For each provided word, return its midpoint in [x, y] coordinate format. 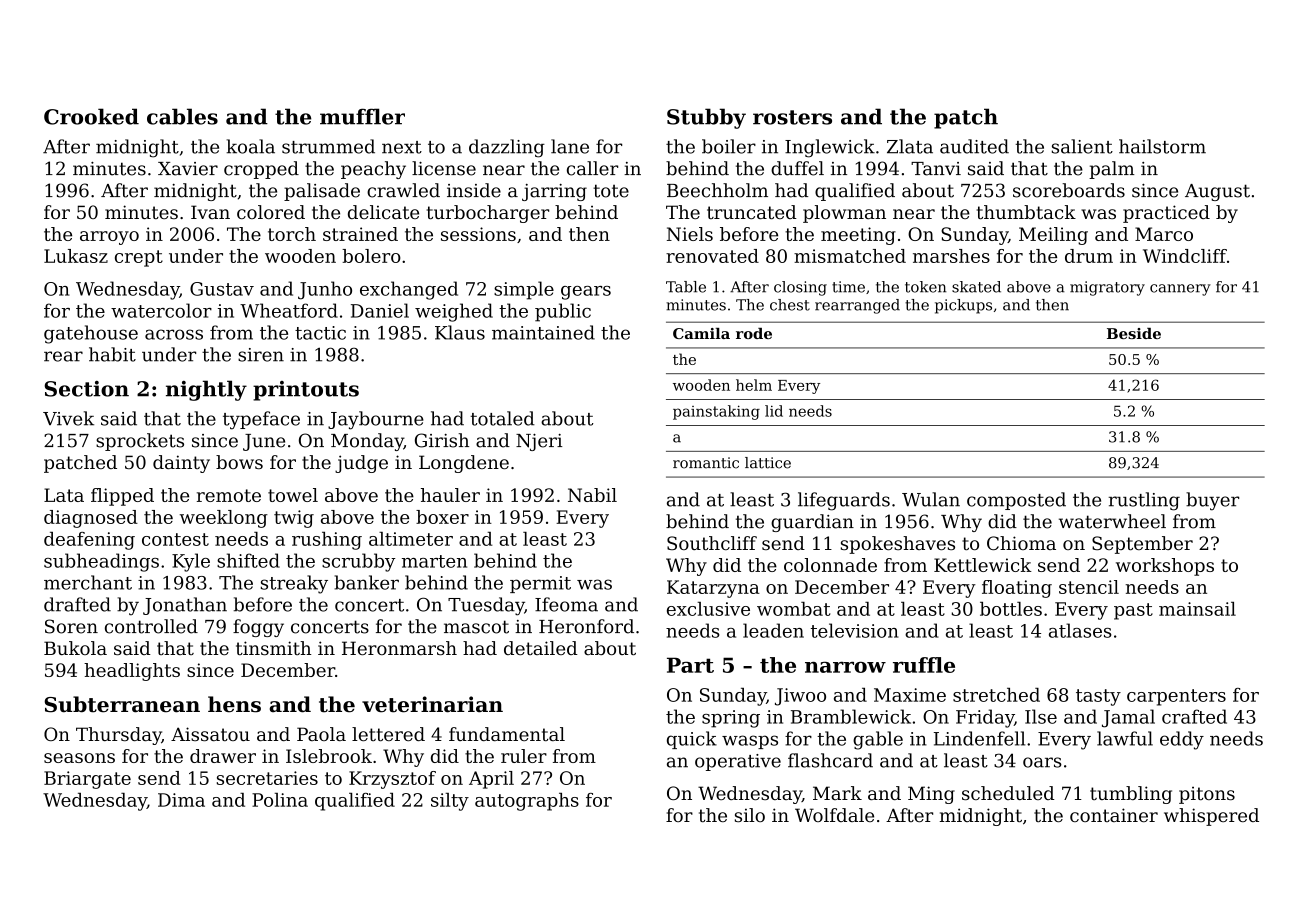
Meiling [1053, 236]
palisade [322, 192]
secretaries [267, 778]
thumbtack [1026, 212]
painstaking [716, 412]
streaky [294, 584]
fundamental [507, 734]
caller [592, 168]
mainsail [1197, 609]
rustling [1144, 501]
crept [139, 258]
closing [800, 288]
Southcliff [712, 543]
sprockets [140, 442]
